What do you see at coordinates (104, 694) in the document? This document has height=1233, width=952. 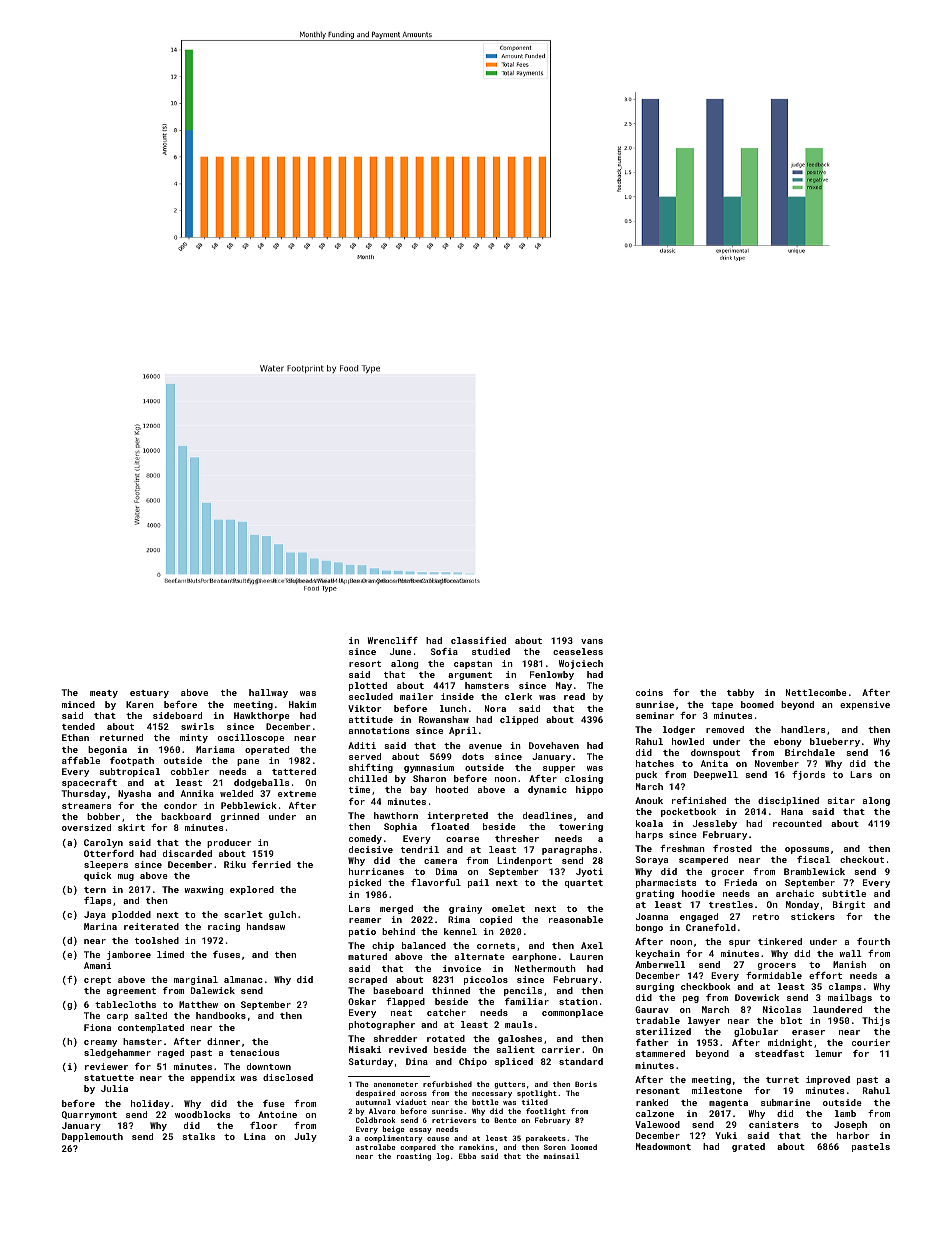 I see `meaty` at bounding box center [104, 694].
